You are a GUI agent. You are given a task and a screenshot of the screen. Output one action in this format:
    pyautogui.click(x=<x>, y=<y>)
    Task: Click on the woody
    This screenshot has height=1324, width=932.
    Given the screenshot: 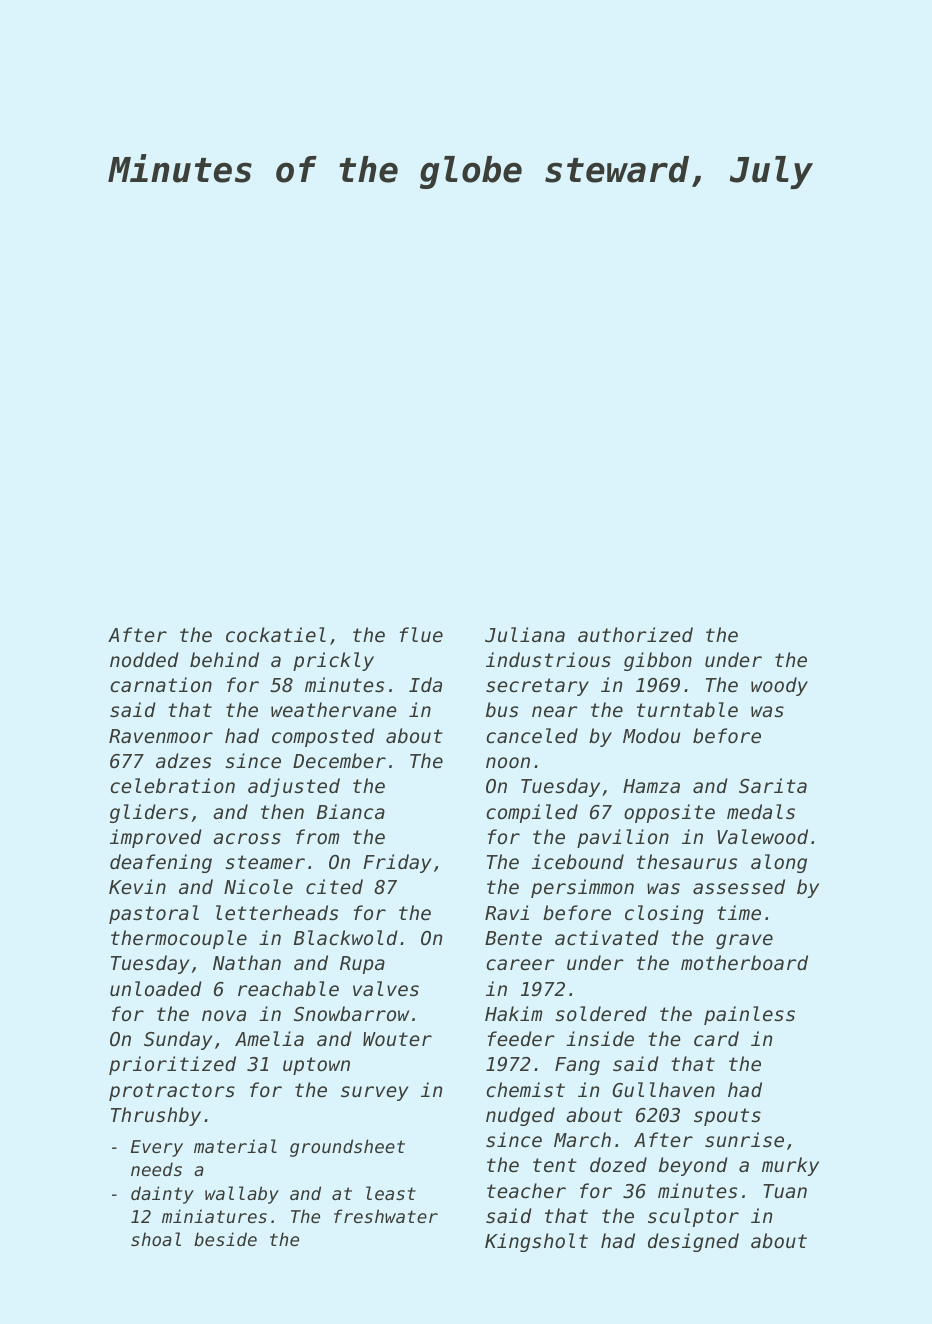 What is the action you would take?
    pyautogui.click(x=779, y=686)
